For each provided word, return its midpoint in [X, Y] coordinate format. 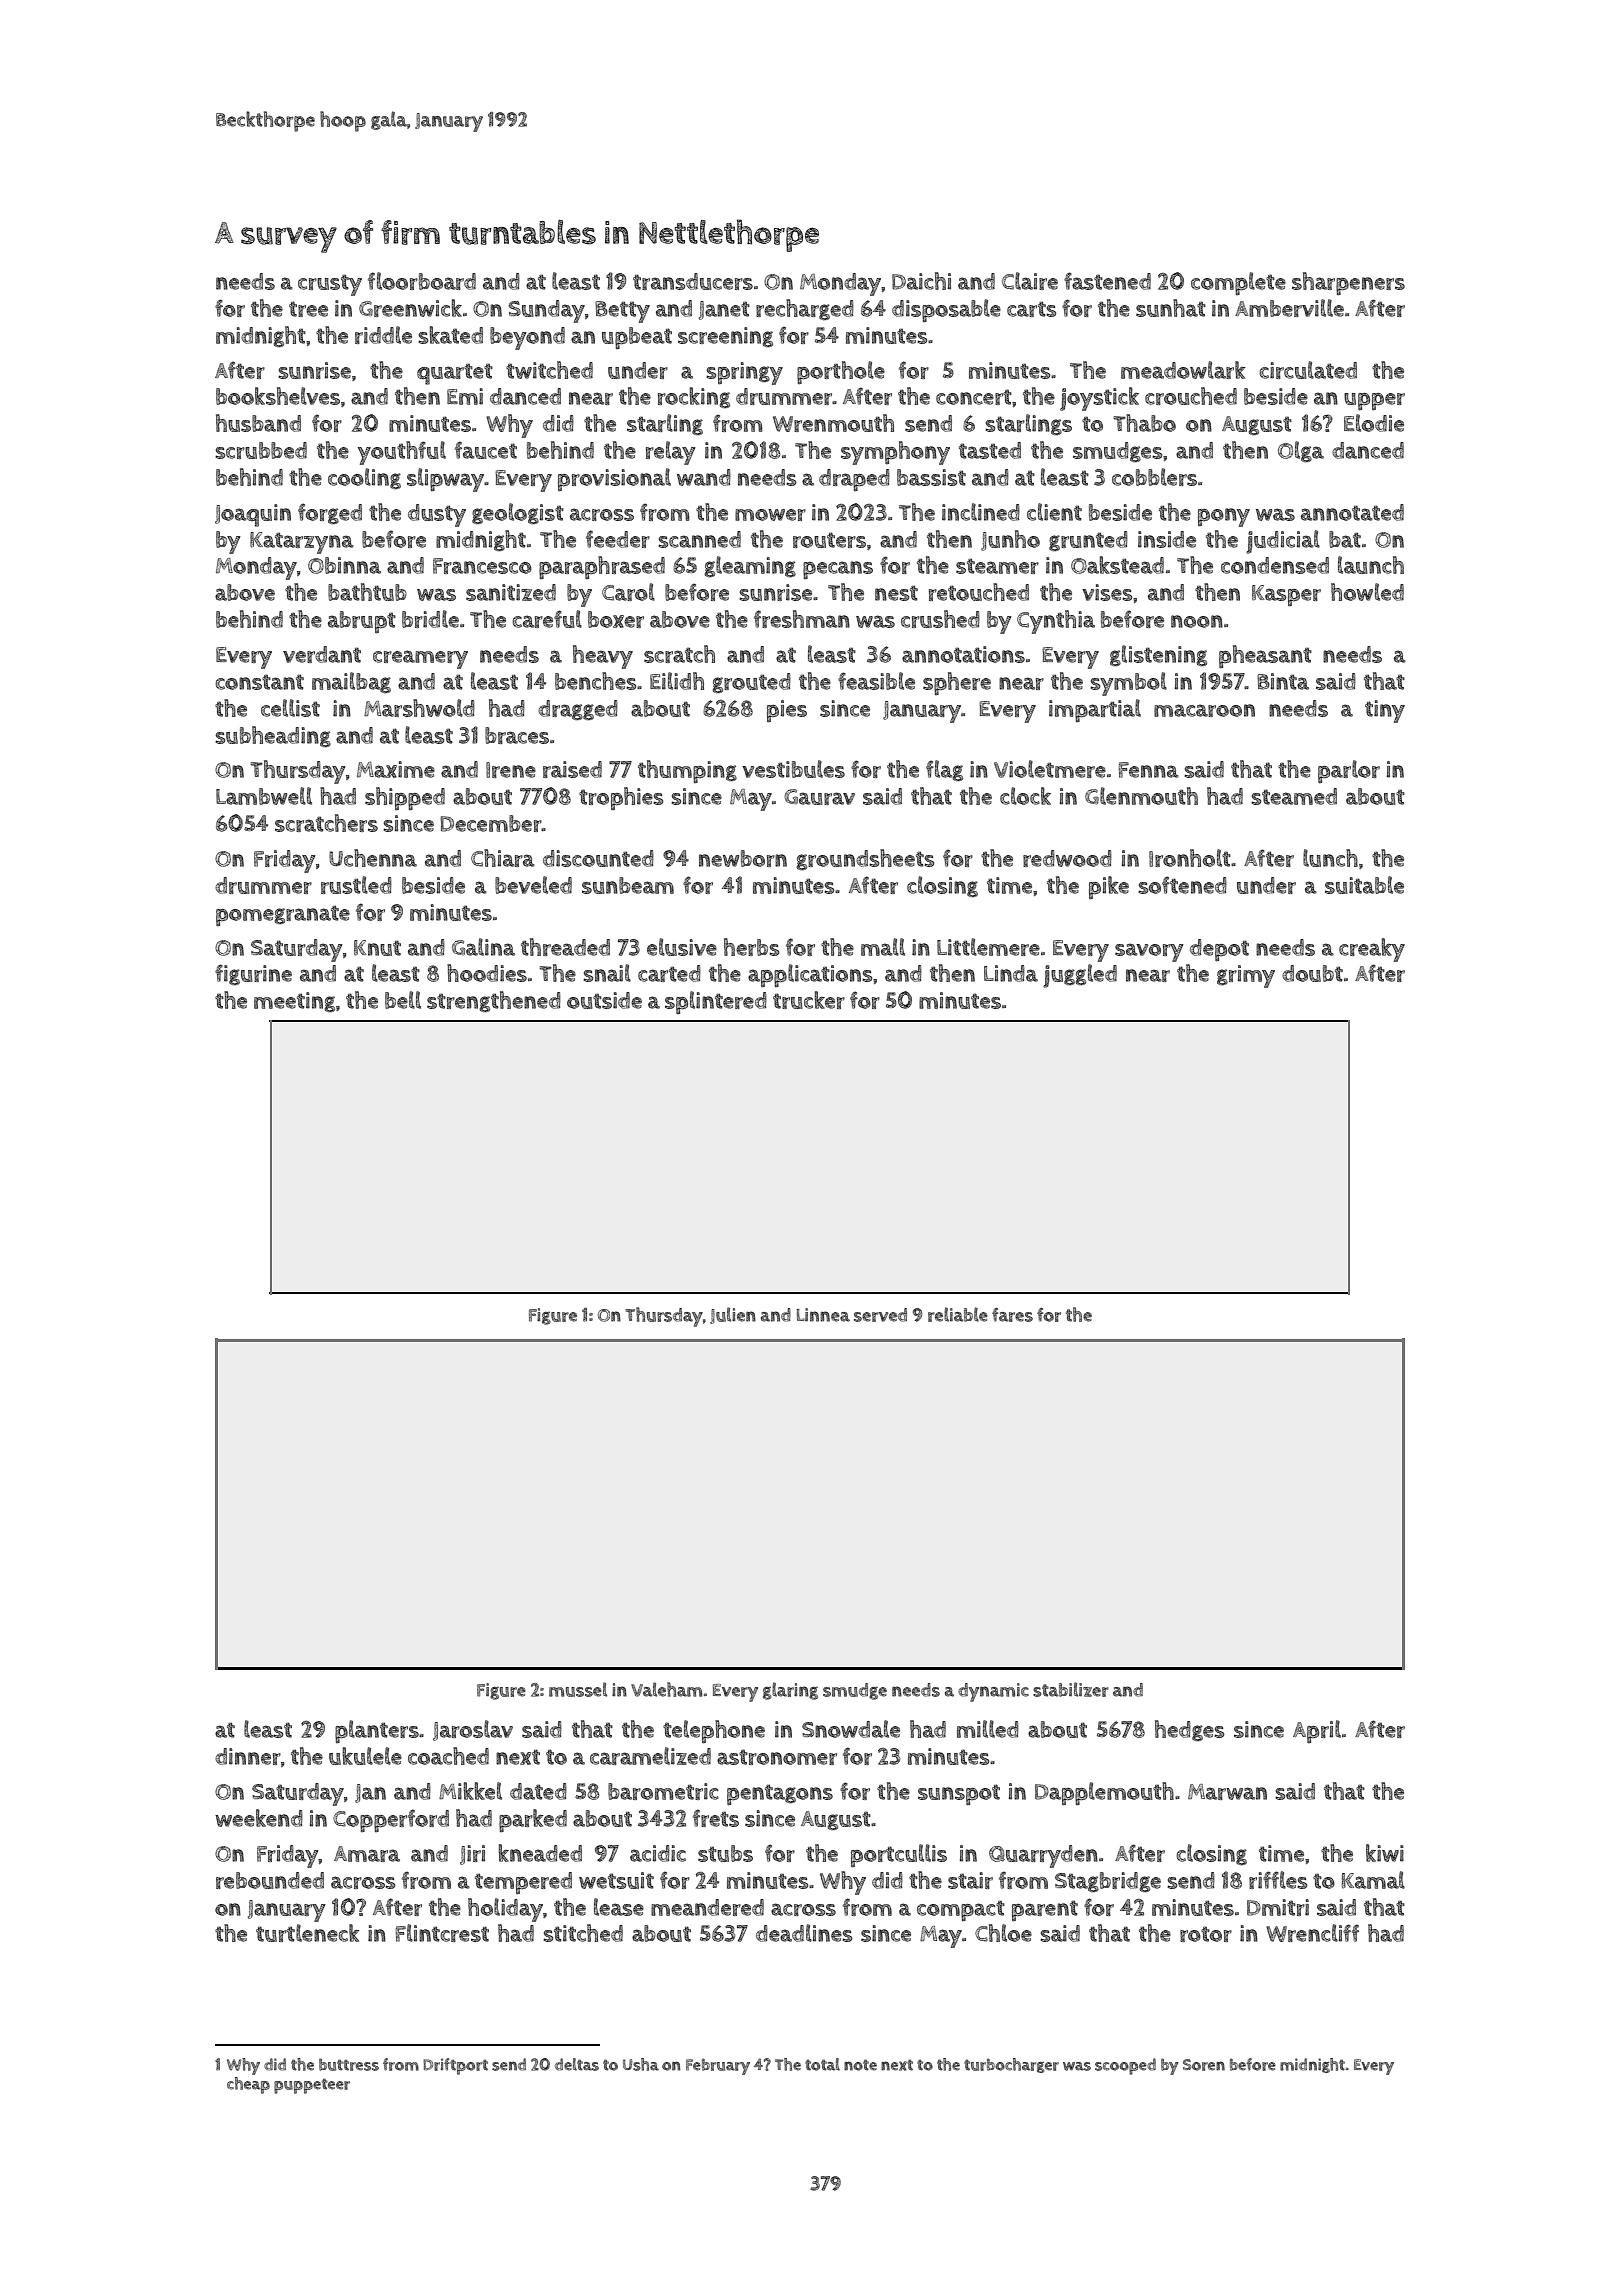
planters [377, 1731]
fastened [1107, 281]
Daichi [921, 281]
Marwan [1227, 1792]
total [822, 2064]
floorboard [422, 281]
